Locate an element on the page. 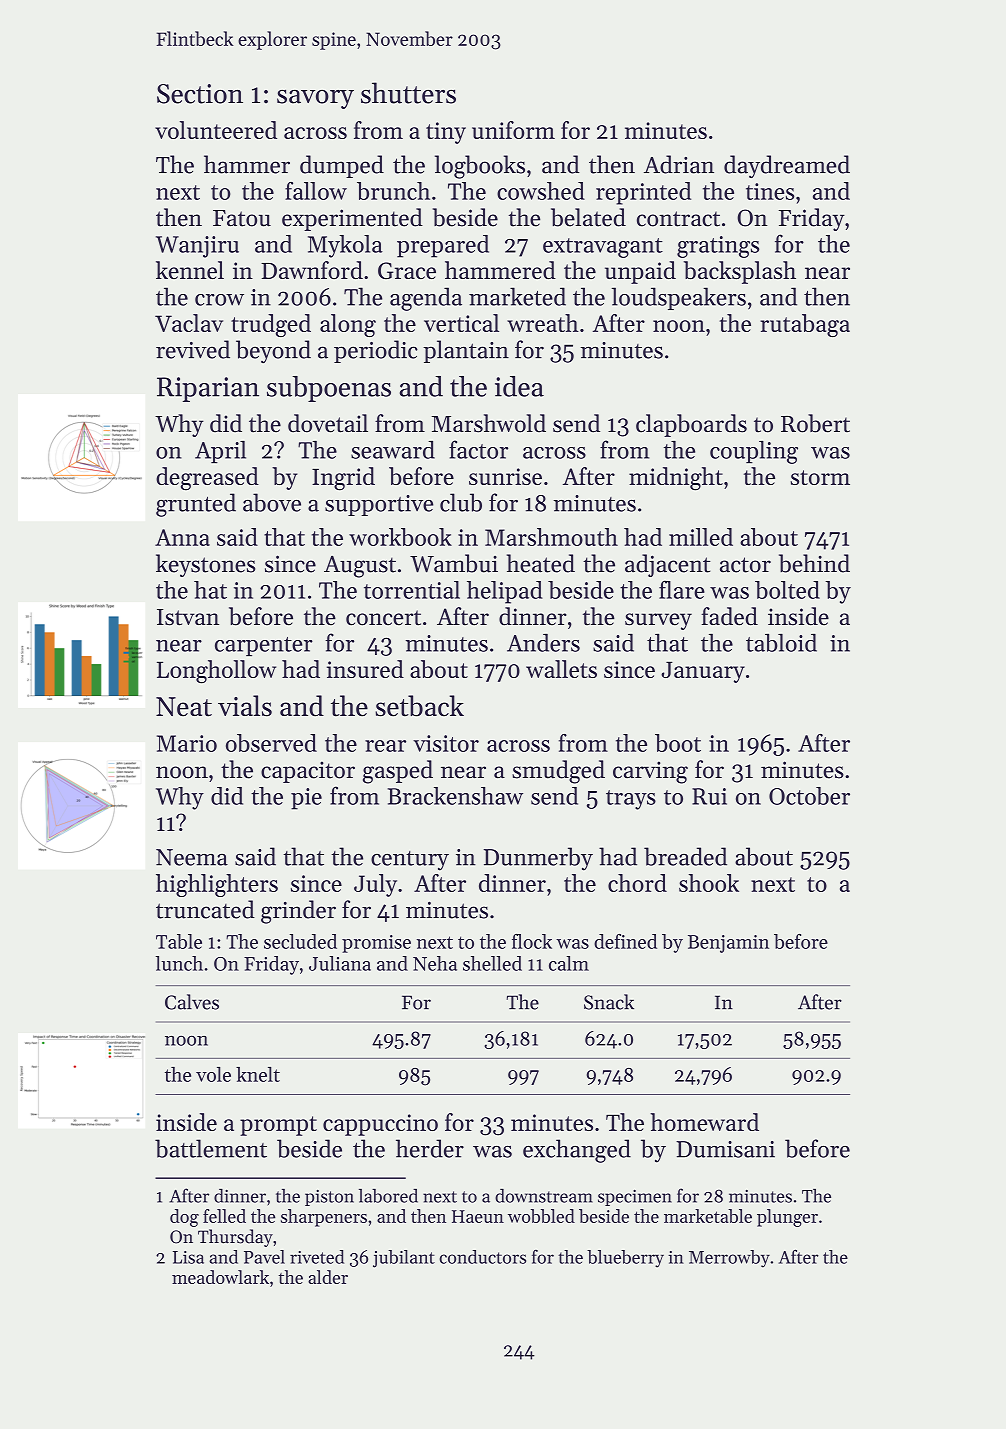 Image resolution: width=1006 pixels, height=1429 pixels. Merrowby is located at coordinates (729, 1259).
